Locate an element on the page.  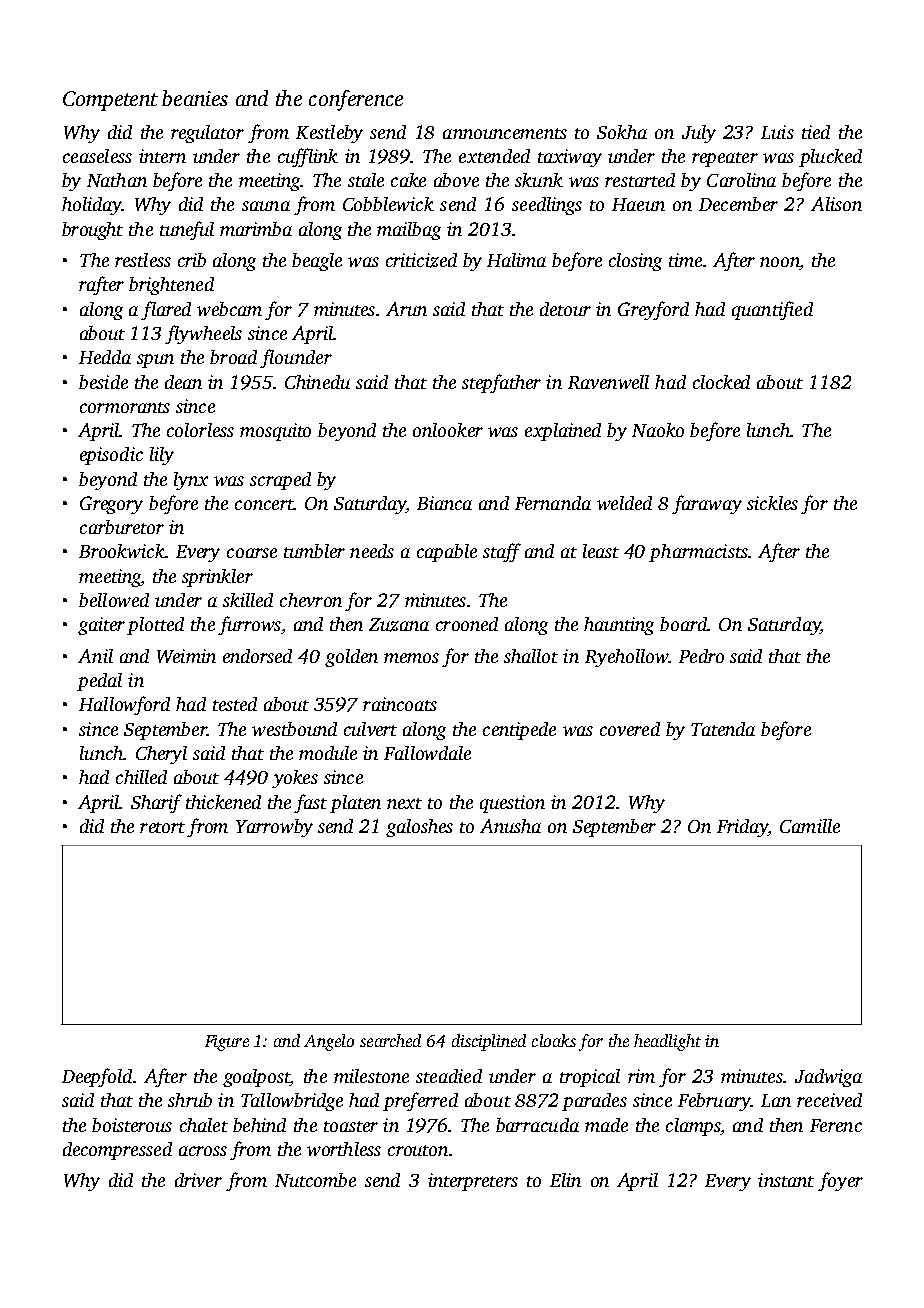
needs is located at coordinates (372, 551).
